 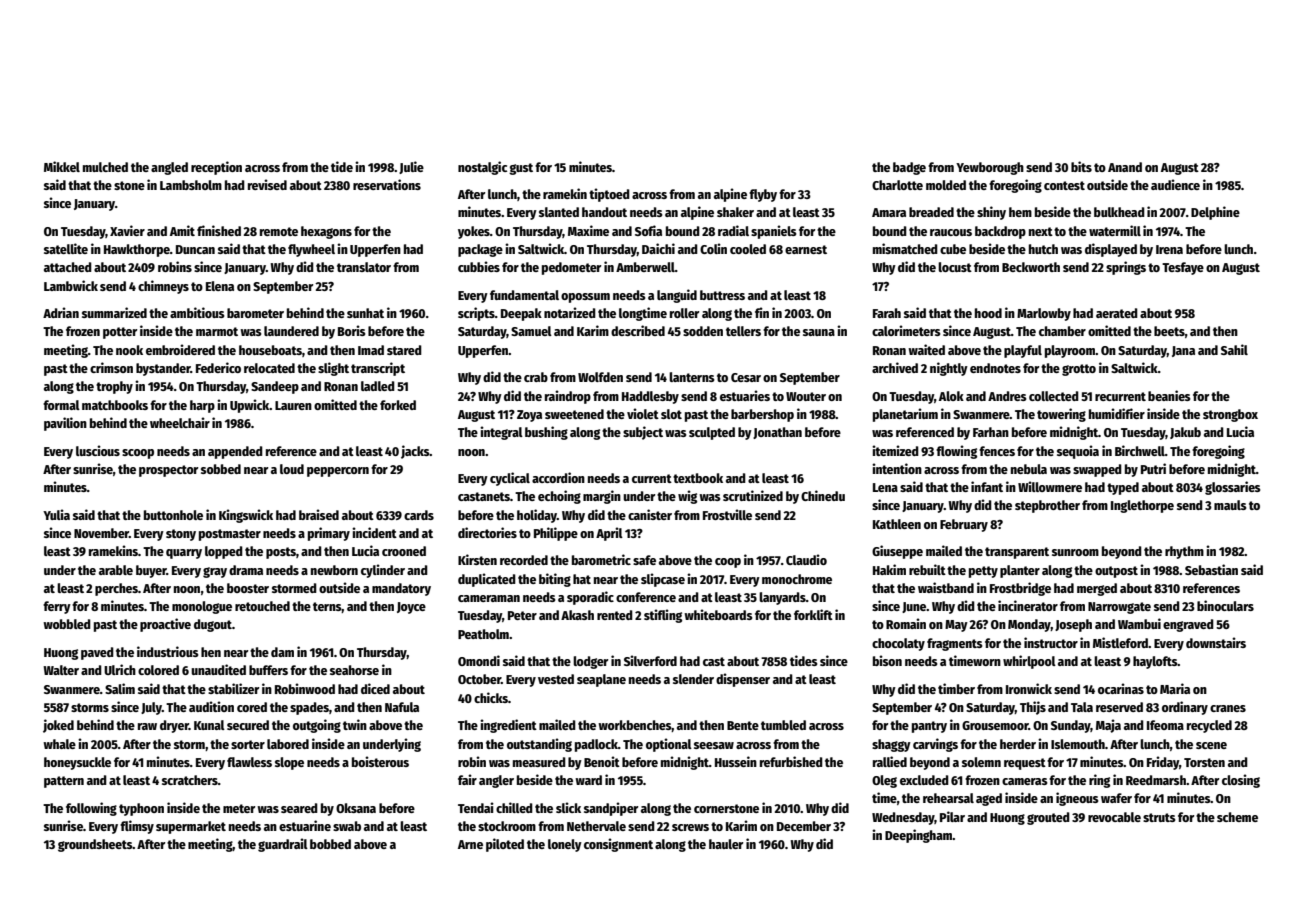 What do you see at coordinates (283, 845) in the page?
I see `guardrail` at bounding box center [283, 845].
